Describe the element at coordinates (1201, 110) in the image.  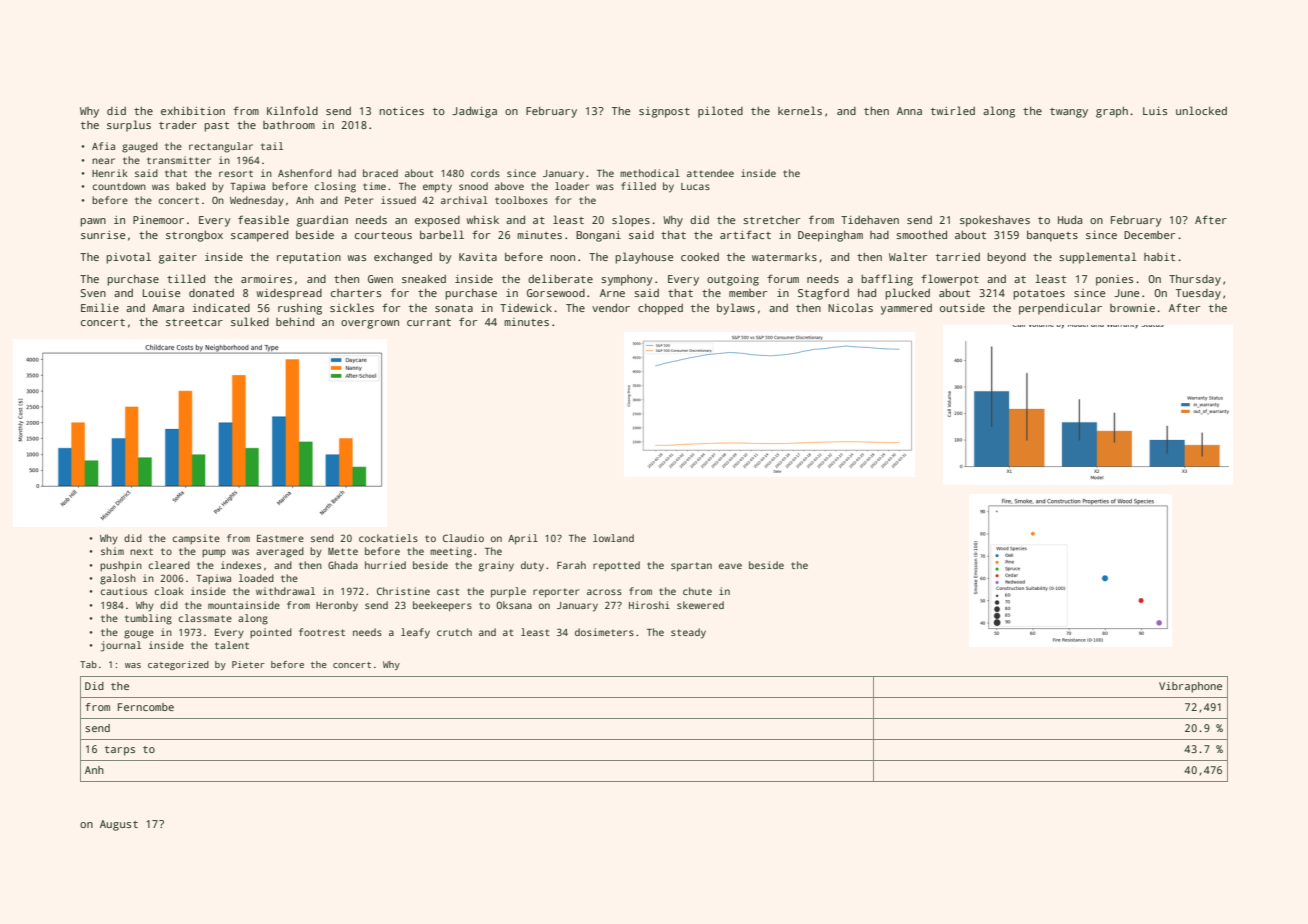
I see `unlocked` at that location.
